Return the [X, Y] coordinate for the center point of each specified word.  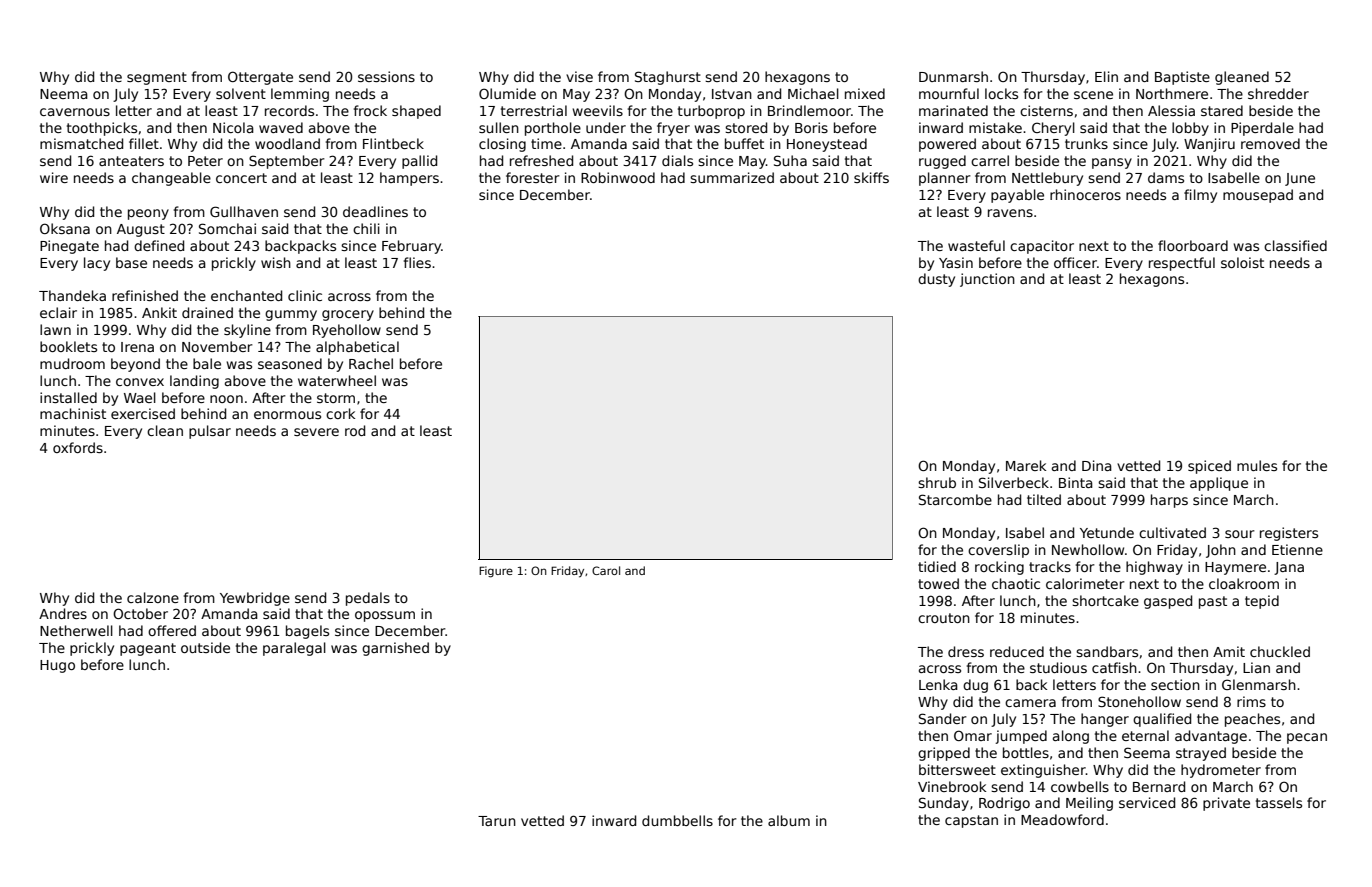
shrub [937, 482]
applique [1219, 484]
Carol [606, 570]
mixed [865, 93]
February [411, 247]
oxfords [78, 447]
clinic [305, 295]
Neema [64, 94]
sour [1240, 534]
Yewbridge [255, 599]
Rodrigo [1004, 804]
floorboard [1193, 245]
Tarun [497, 821]
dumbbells [677, 820]
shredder [1278, 93]
